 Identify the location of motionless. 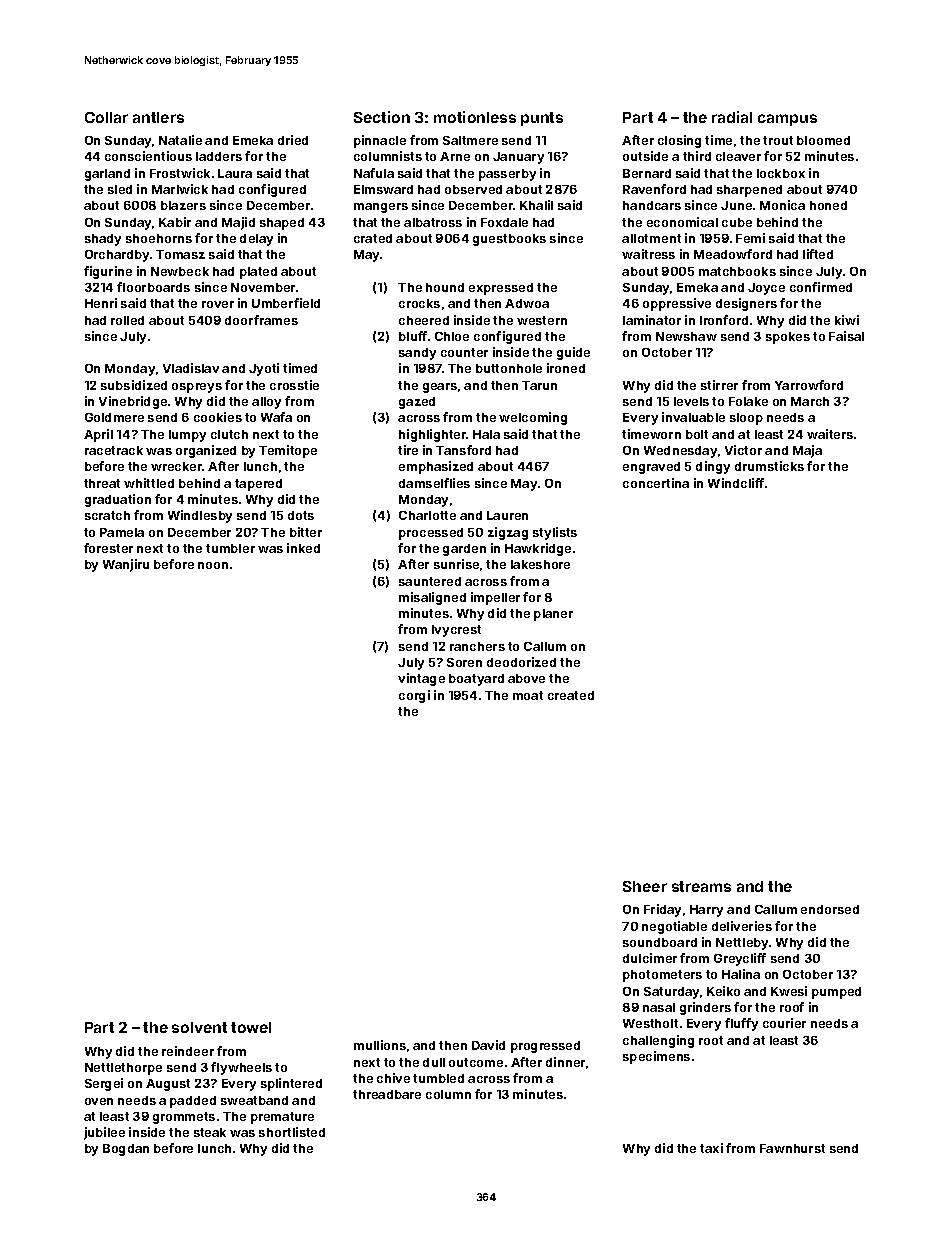
(475, 117).
